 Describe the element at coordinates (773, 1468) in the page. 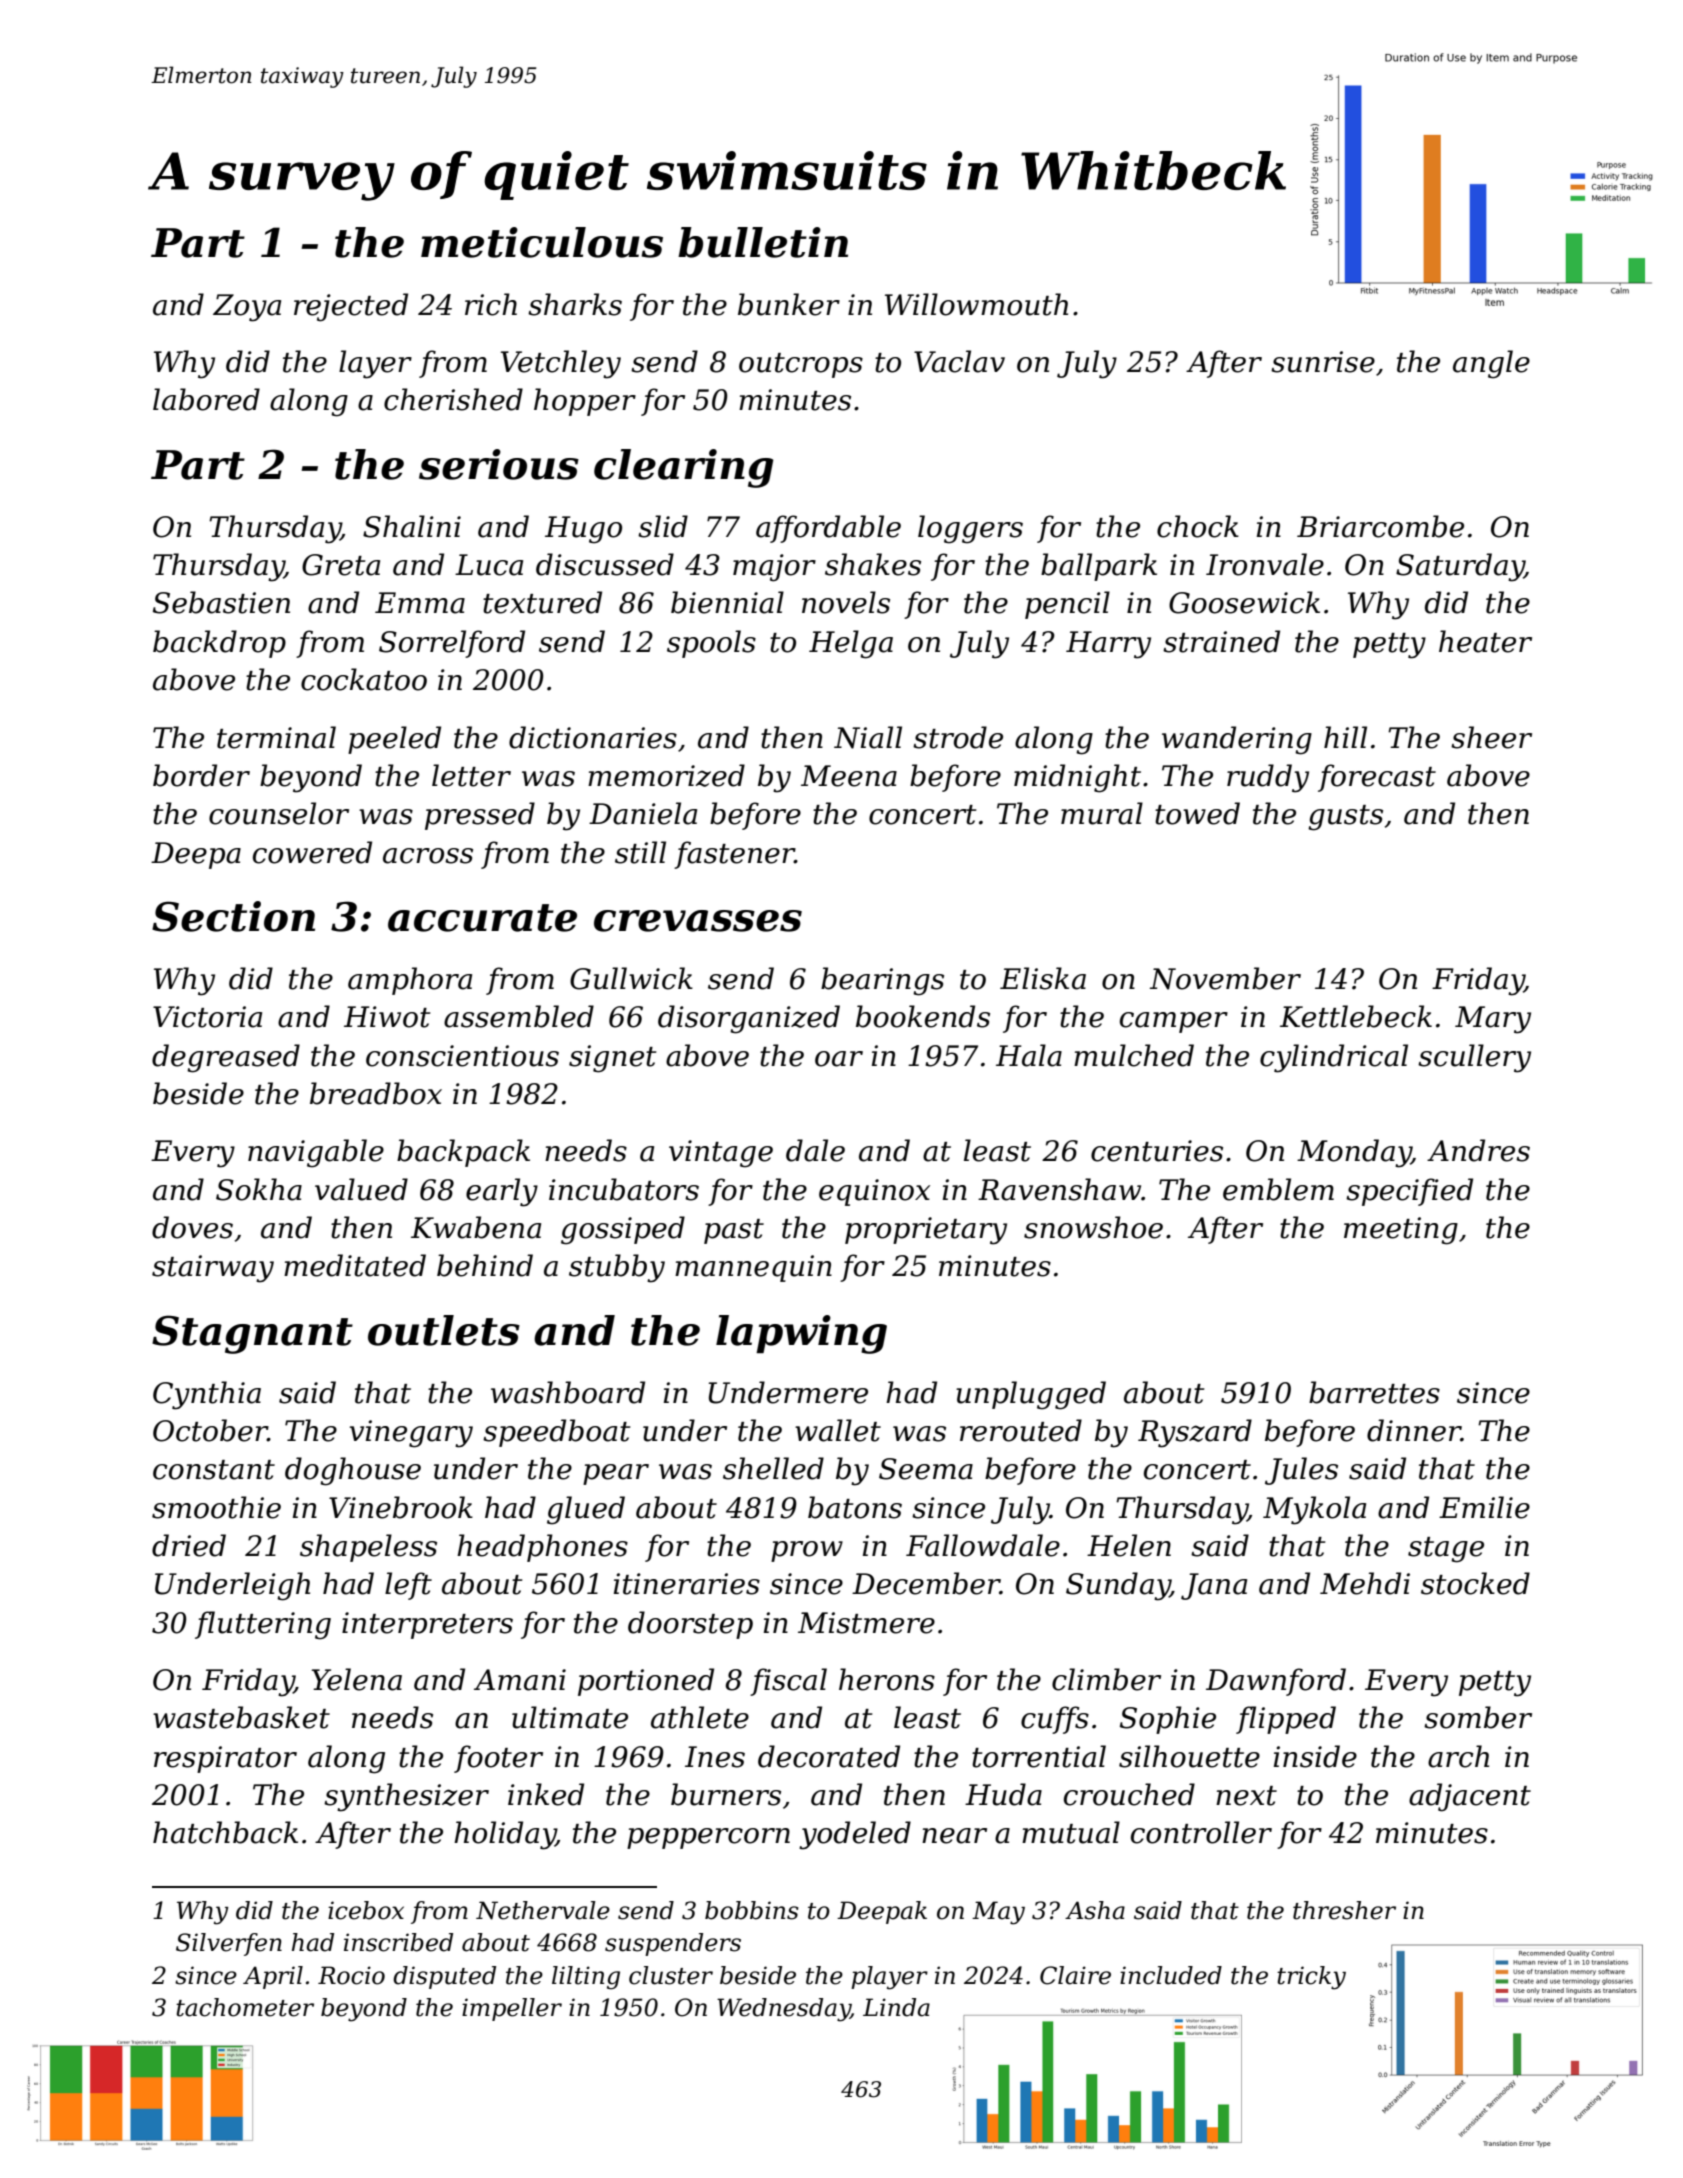

I see `shelled` at that location.
